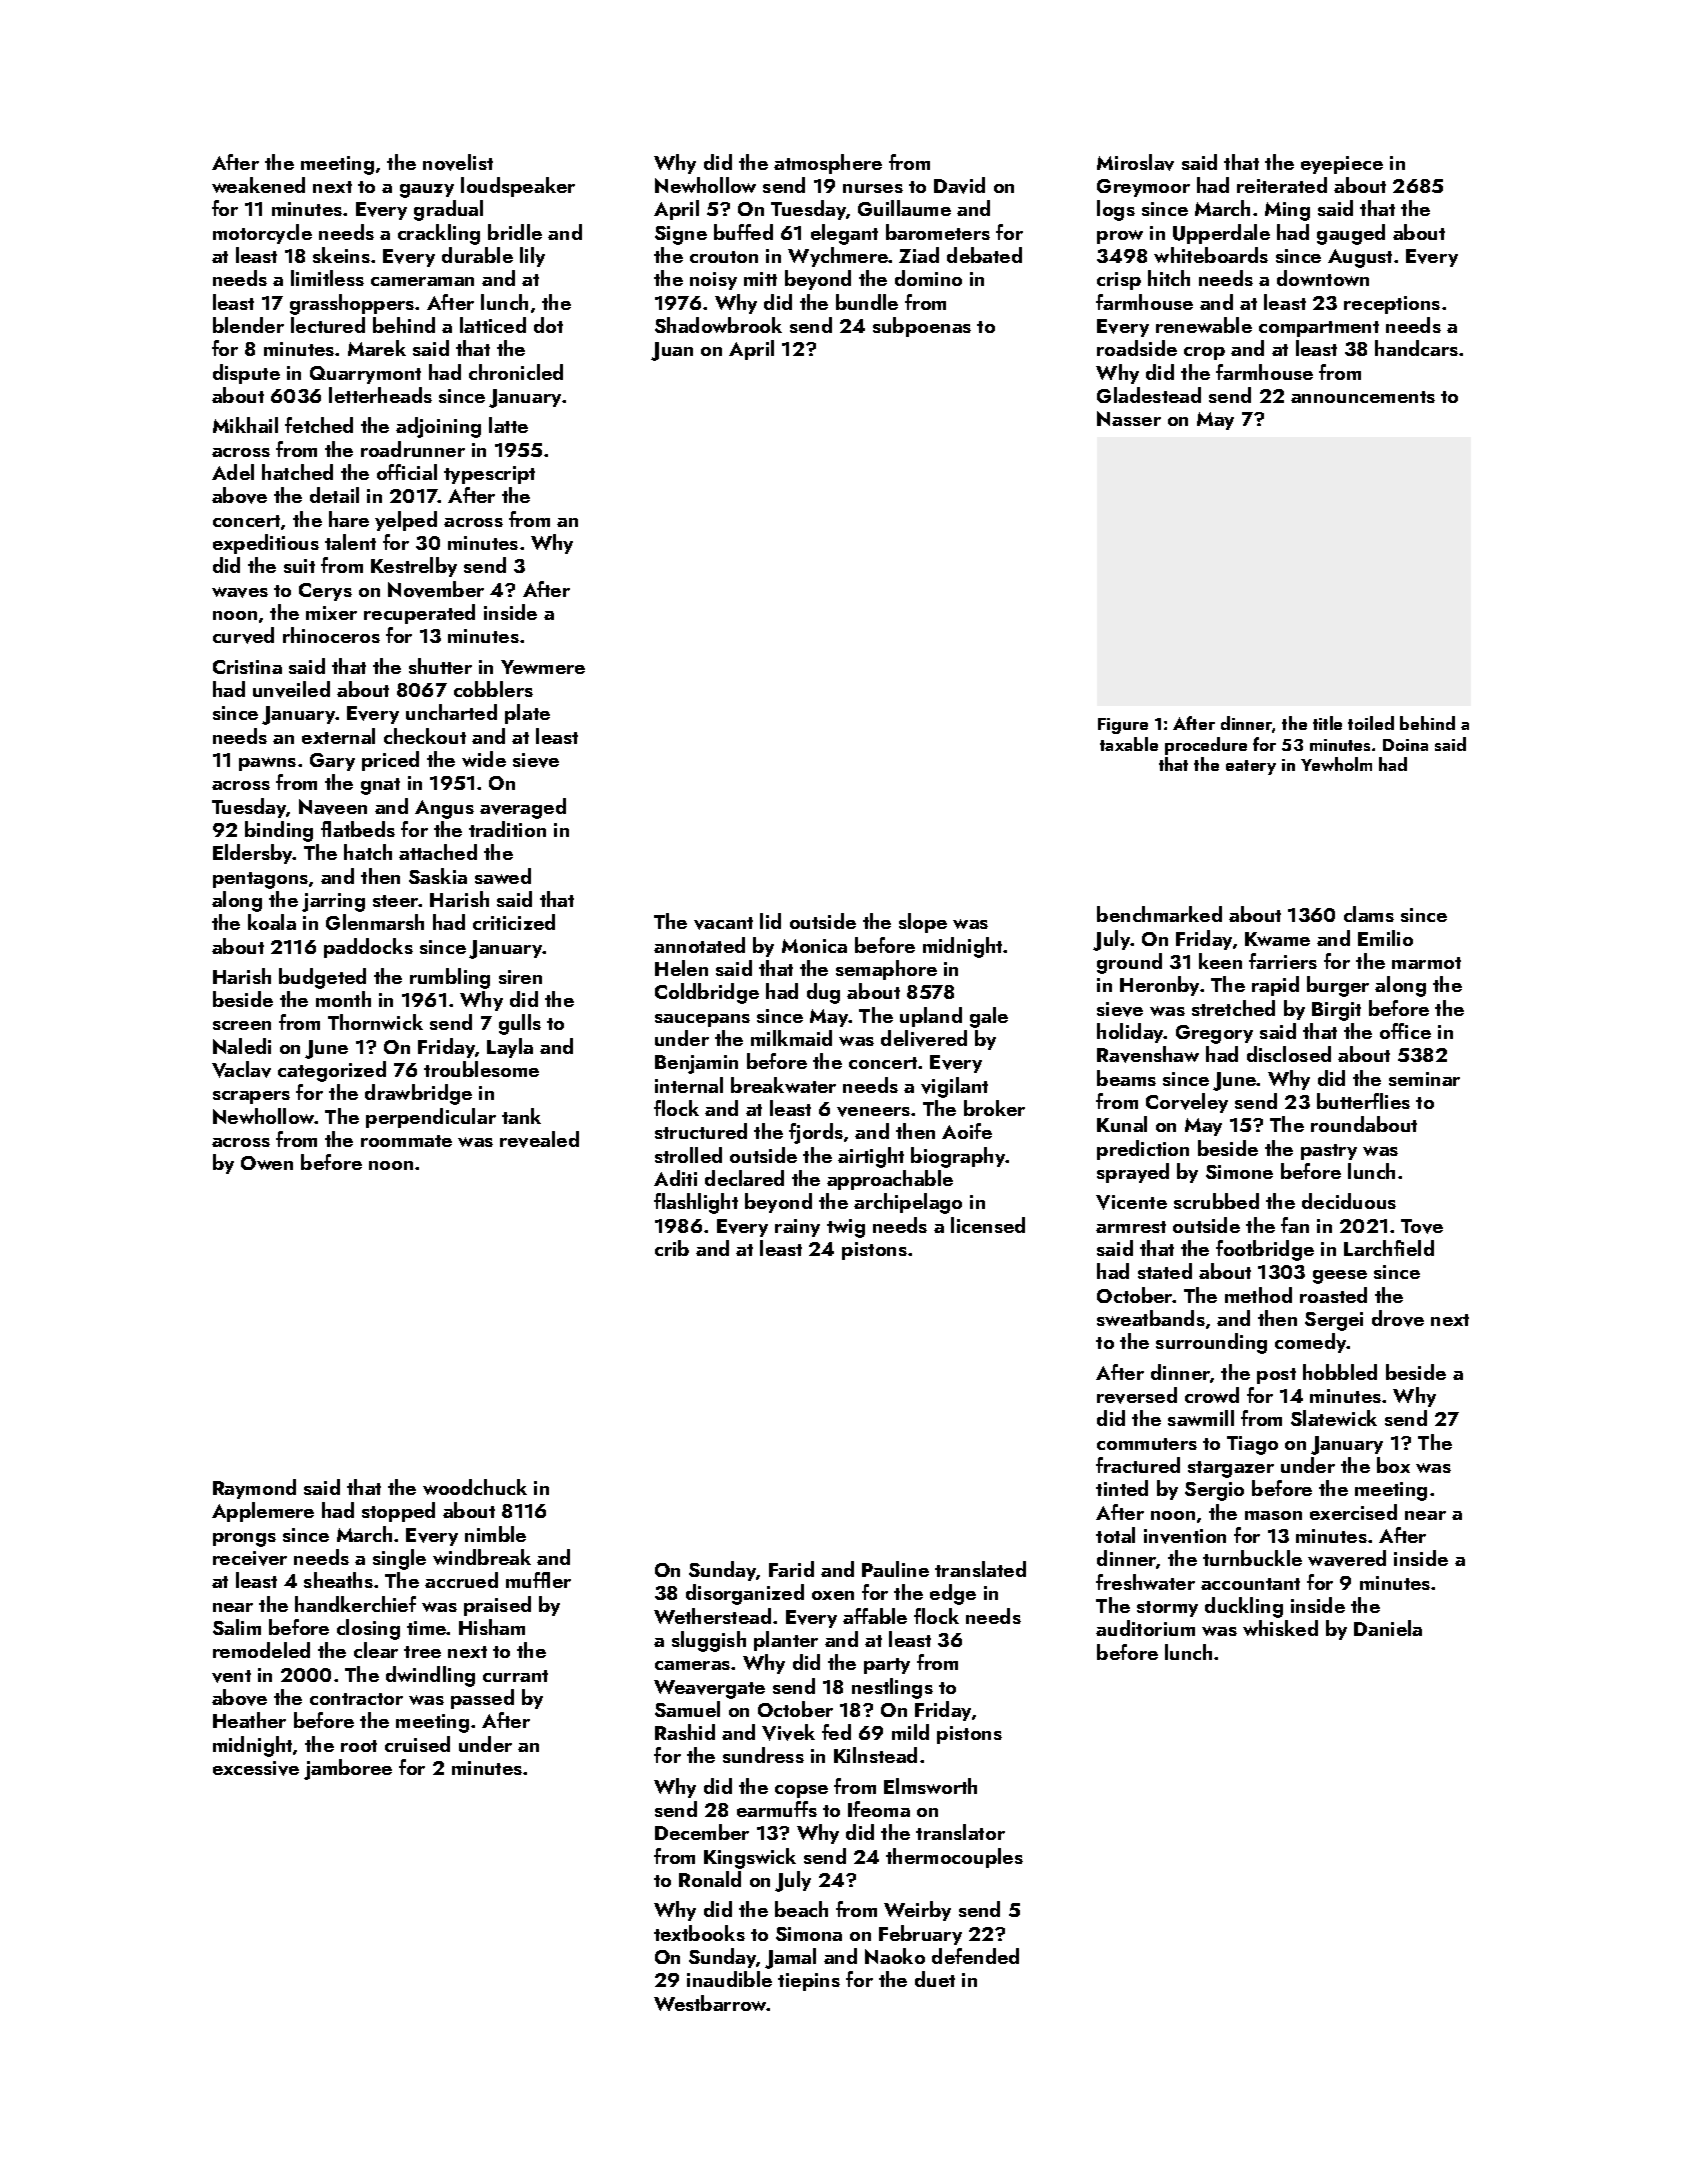 The width and height of the screenshot is (1683, 2178). Describe the element at coordinates (331, 635) in the screenshot. I see `rhinoceros` at that location.
